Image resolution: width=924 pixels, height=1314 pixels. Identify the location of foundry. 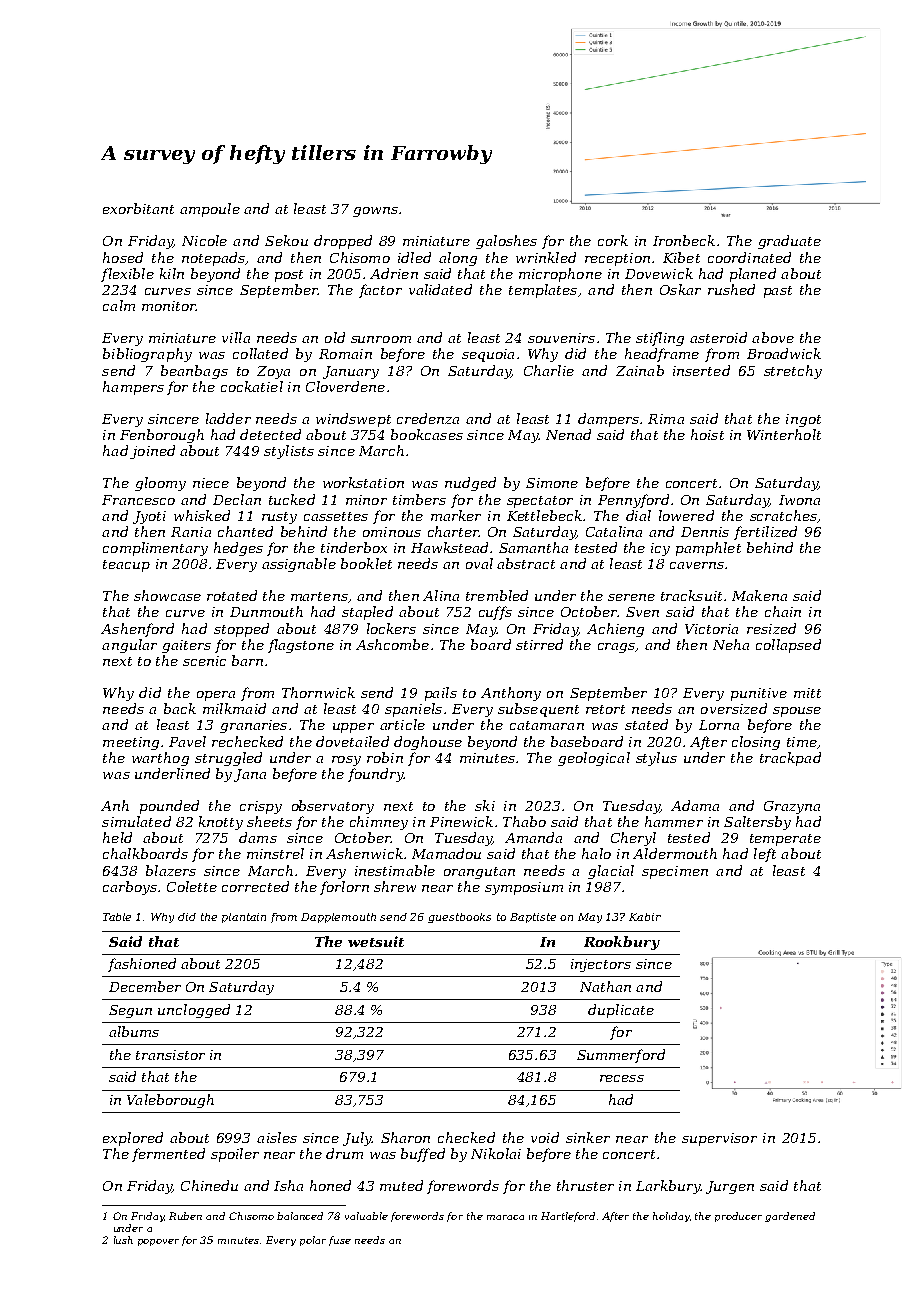
(375, 775).
